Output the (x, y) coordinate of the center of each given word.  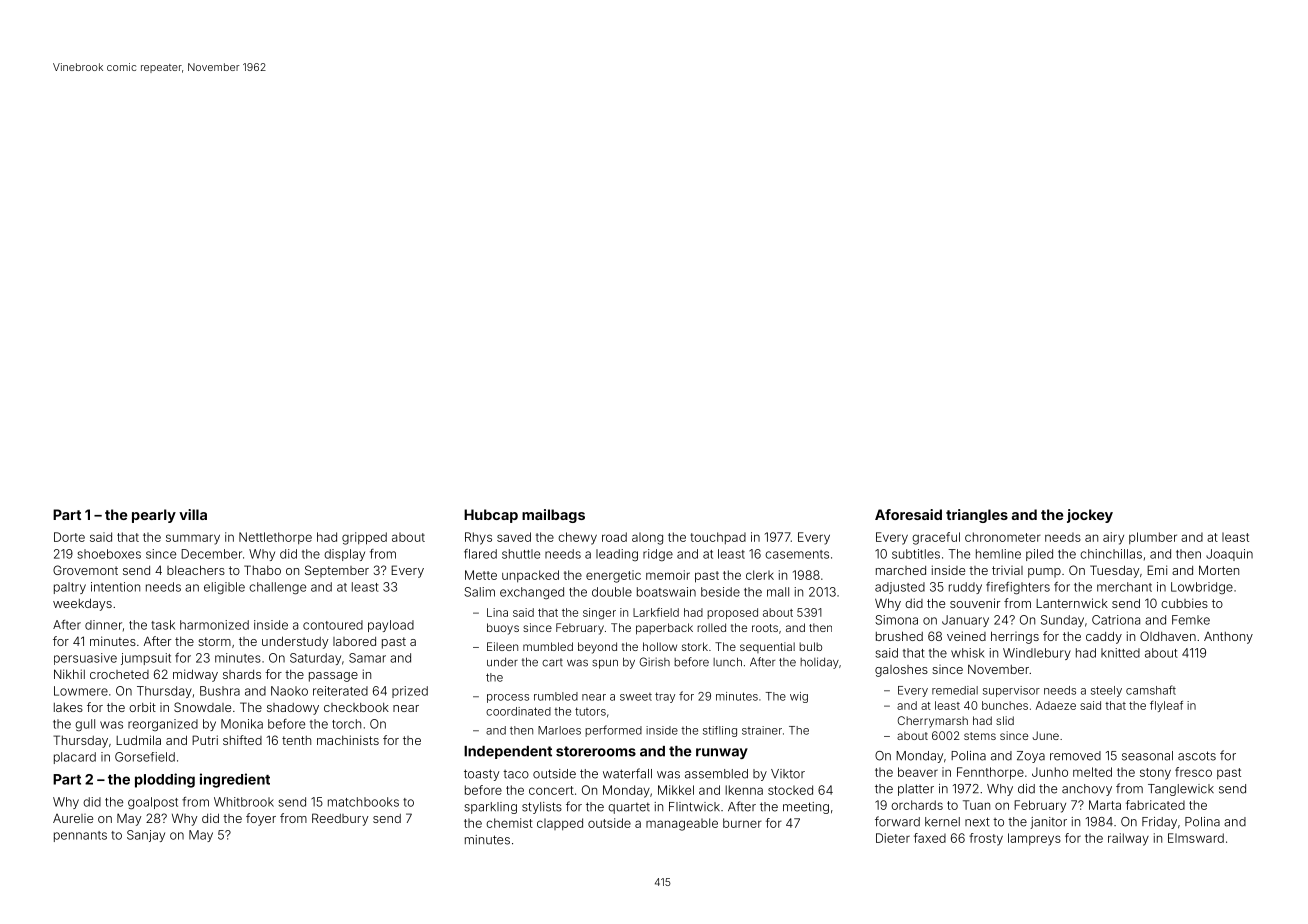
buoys (503, 629)
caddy (1104, 637)
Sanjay (146, 836)
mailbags (553, 516)
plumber (1153, 538)
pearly (154, 516)
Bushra (220, 691)
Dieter (893, 838)
